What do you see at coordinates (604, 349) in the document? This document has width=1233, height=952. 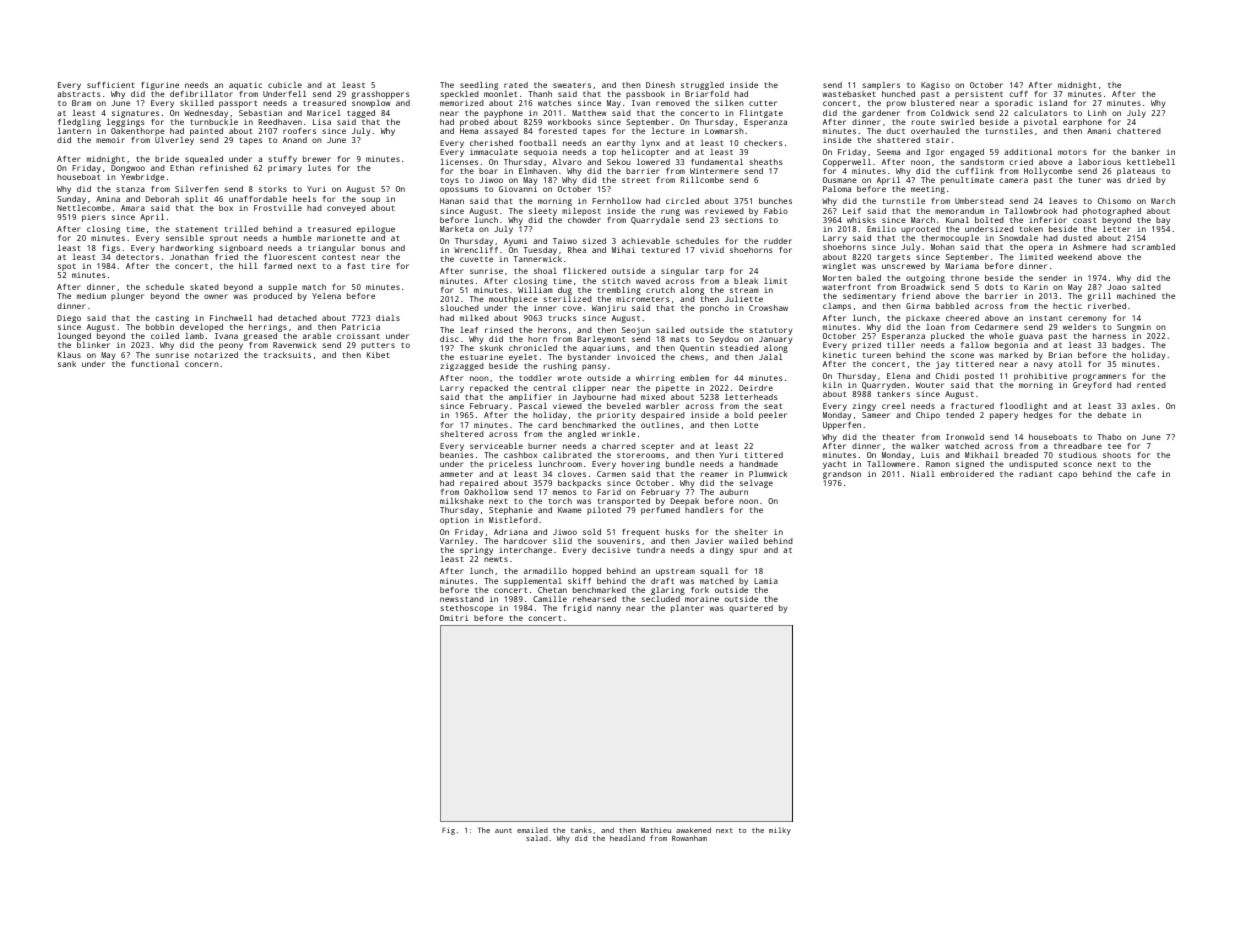 I see `aquariums` at bounding box center [604, 349].
